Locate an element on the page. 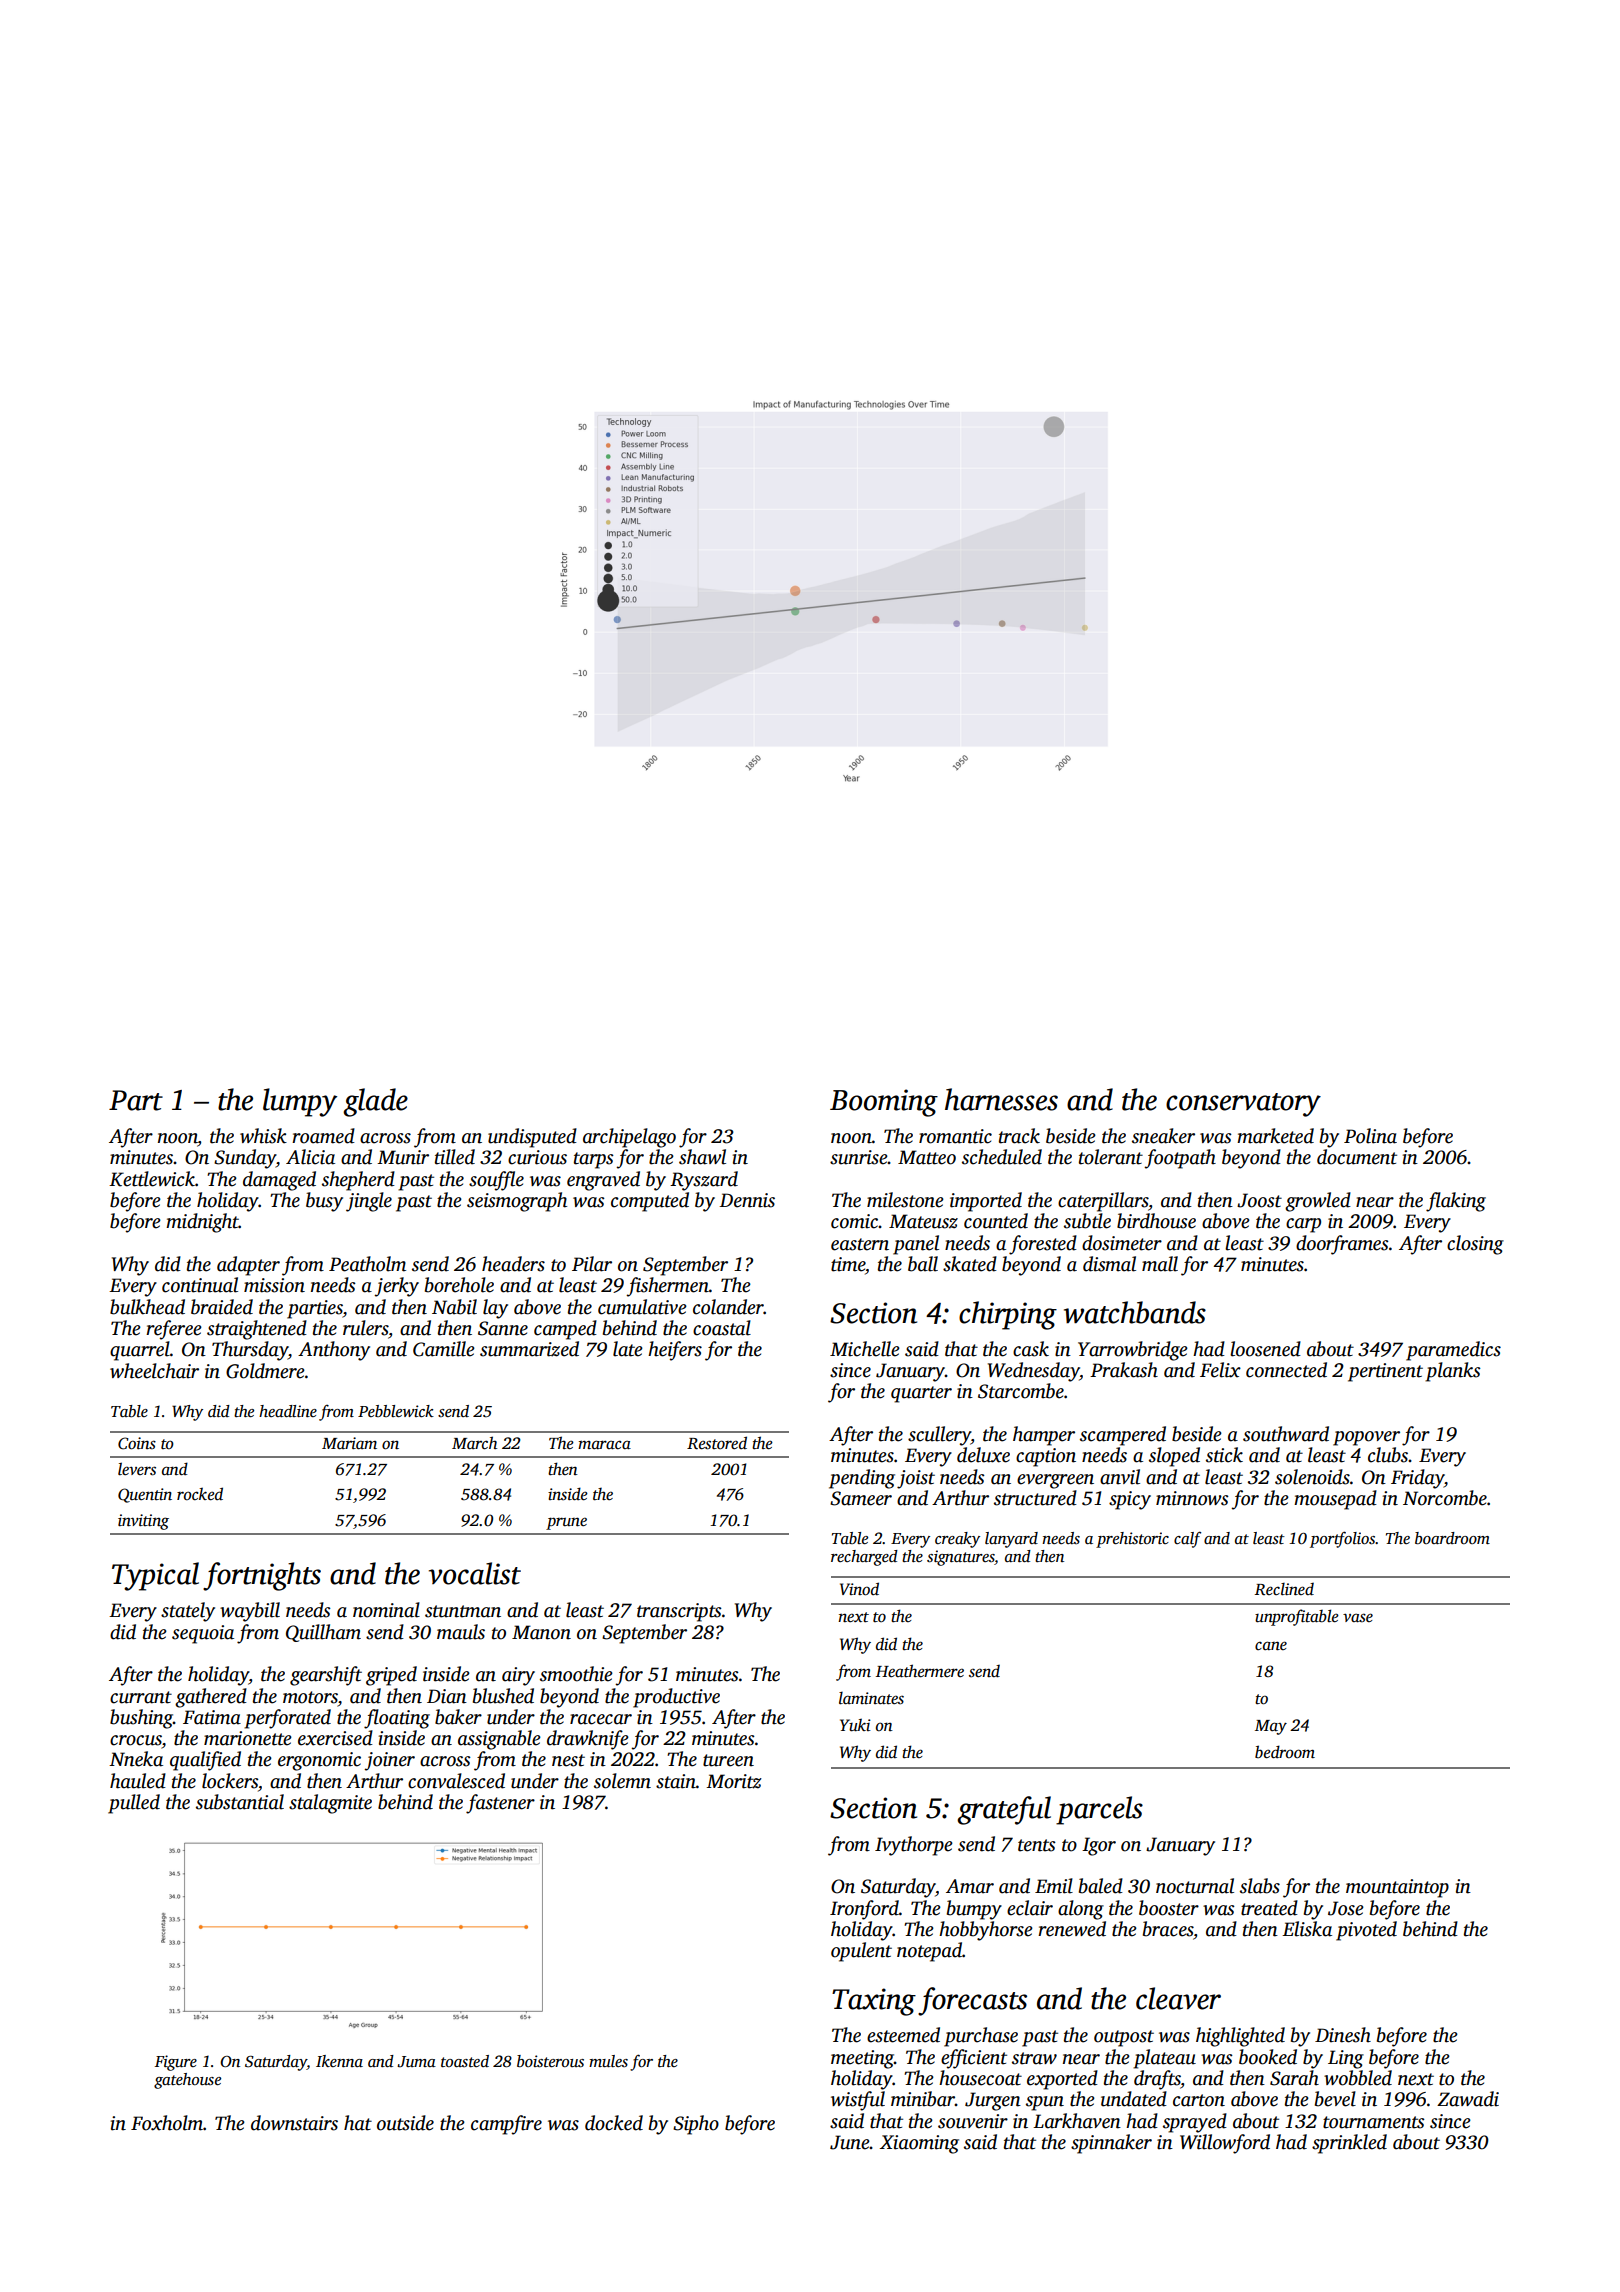  continual is located at coordinates (200, 1285).
